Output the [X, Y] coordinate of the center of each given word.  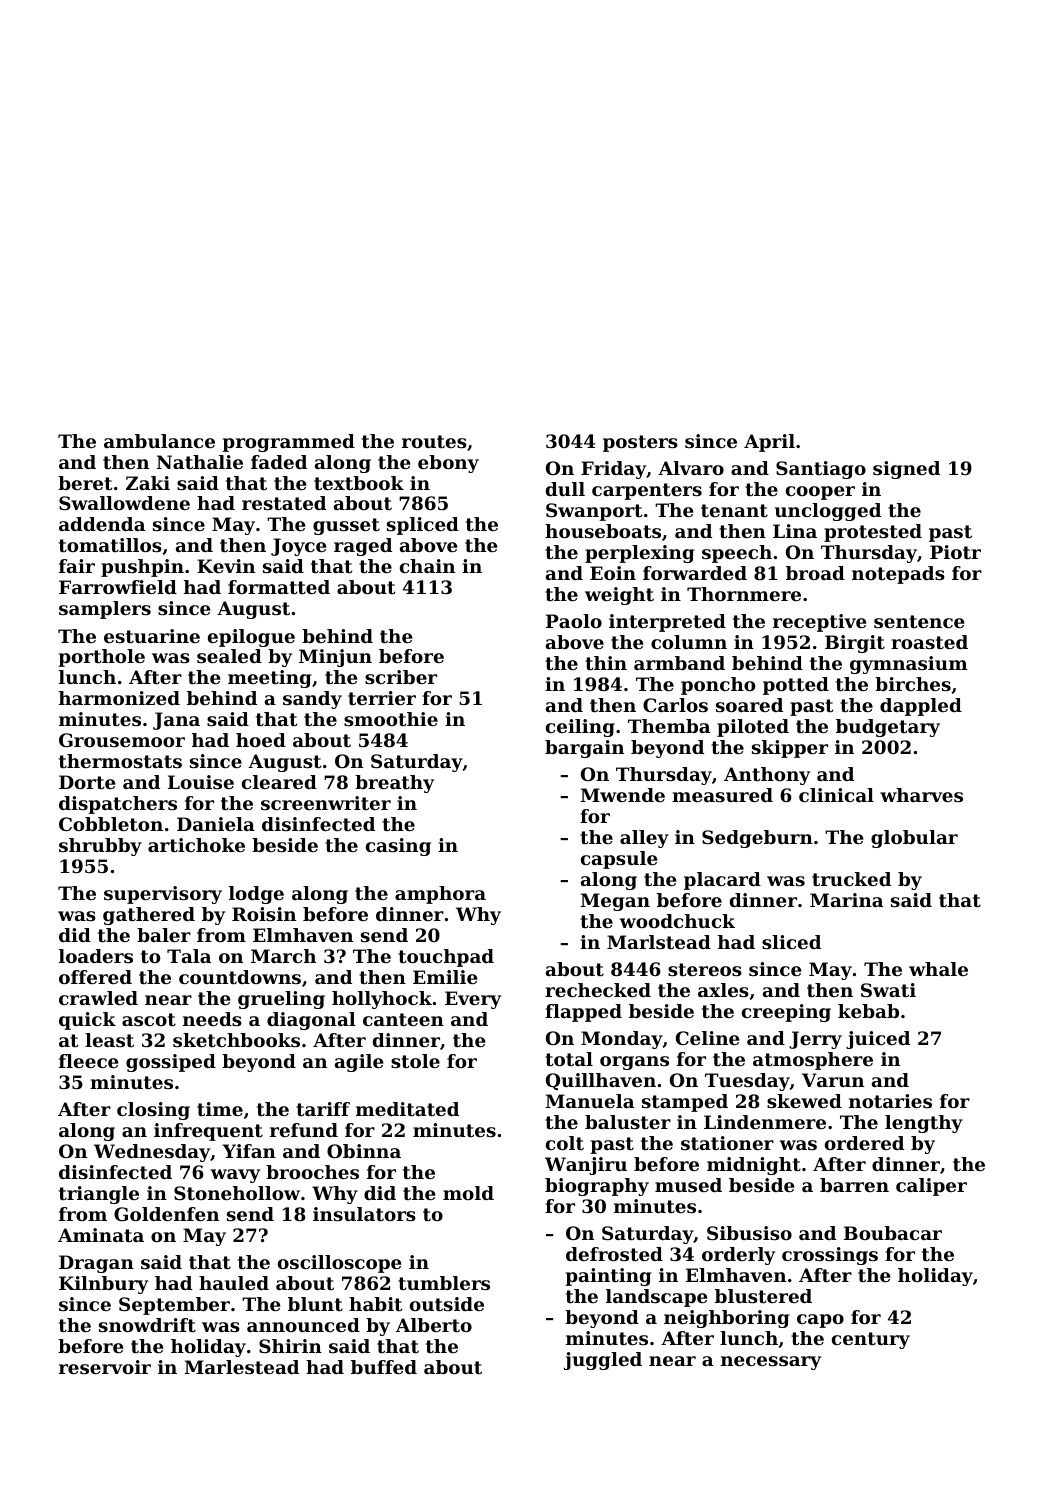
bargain [584, 749]
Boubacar [893, 1233]
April [769, 443]
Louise [201, 782]
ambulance [159, 441]
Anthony [767, 776]
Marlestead [242, 1367]
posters [640, 443]
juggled [603, 1361]
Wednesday [152, 1153]
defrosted [614, 1254]
